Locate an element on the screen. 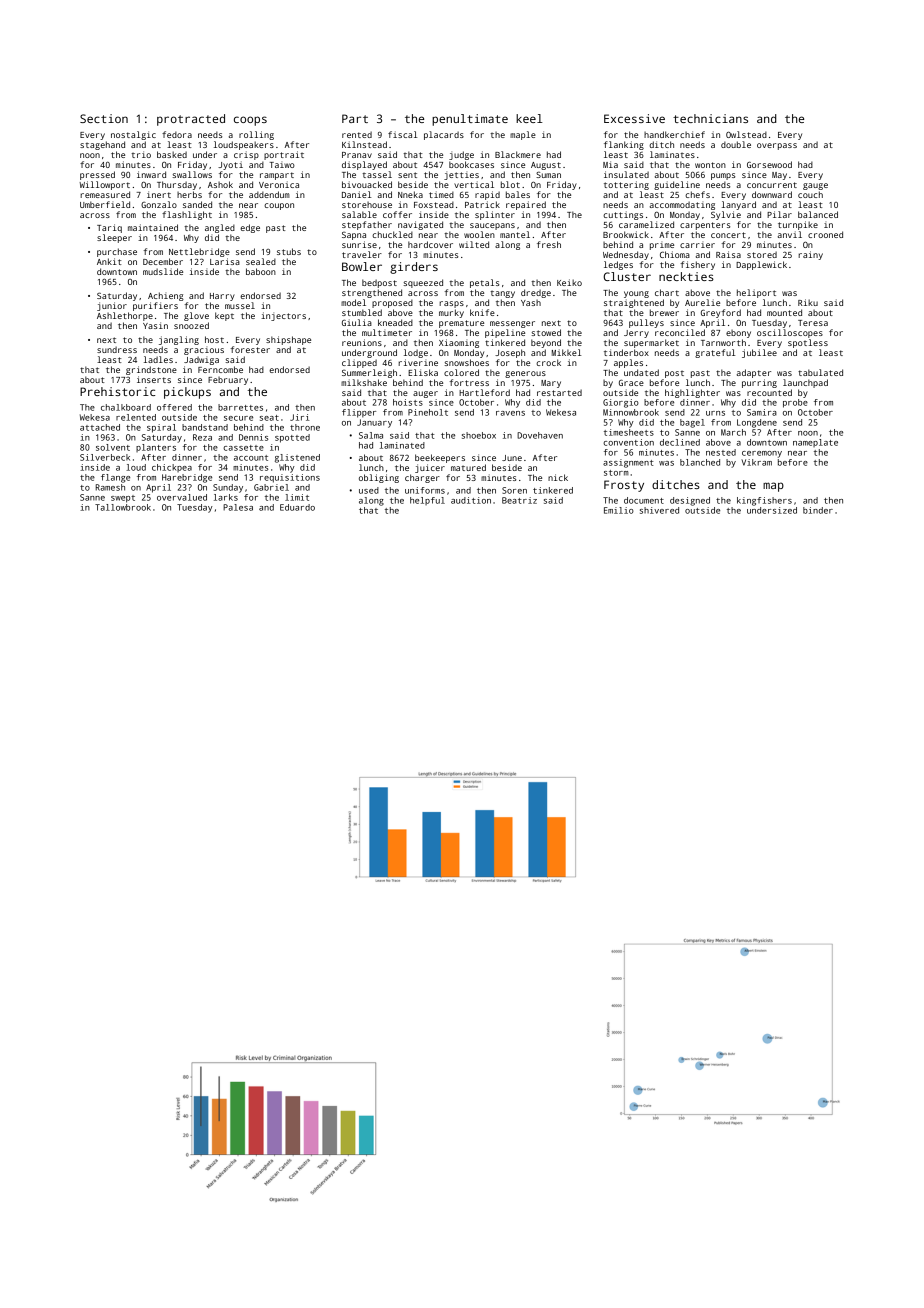  keel is located at coordinates (529, 118).
